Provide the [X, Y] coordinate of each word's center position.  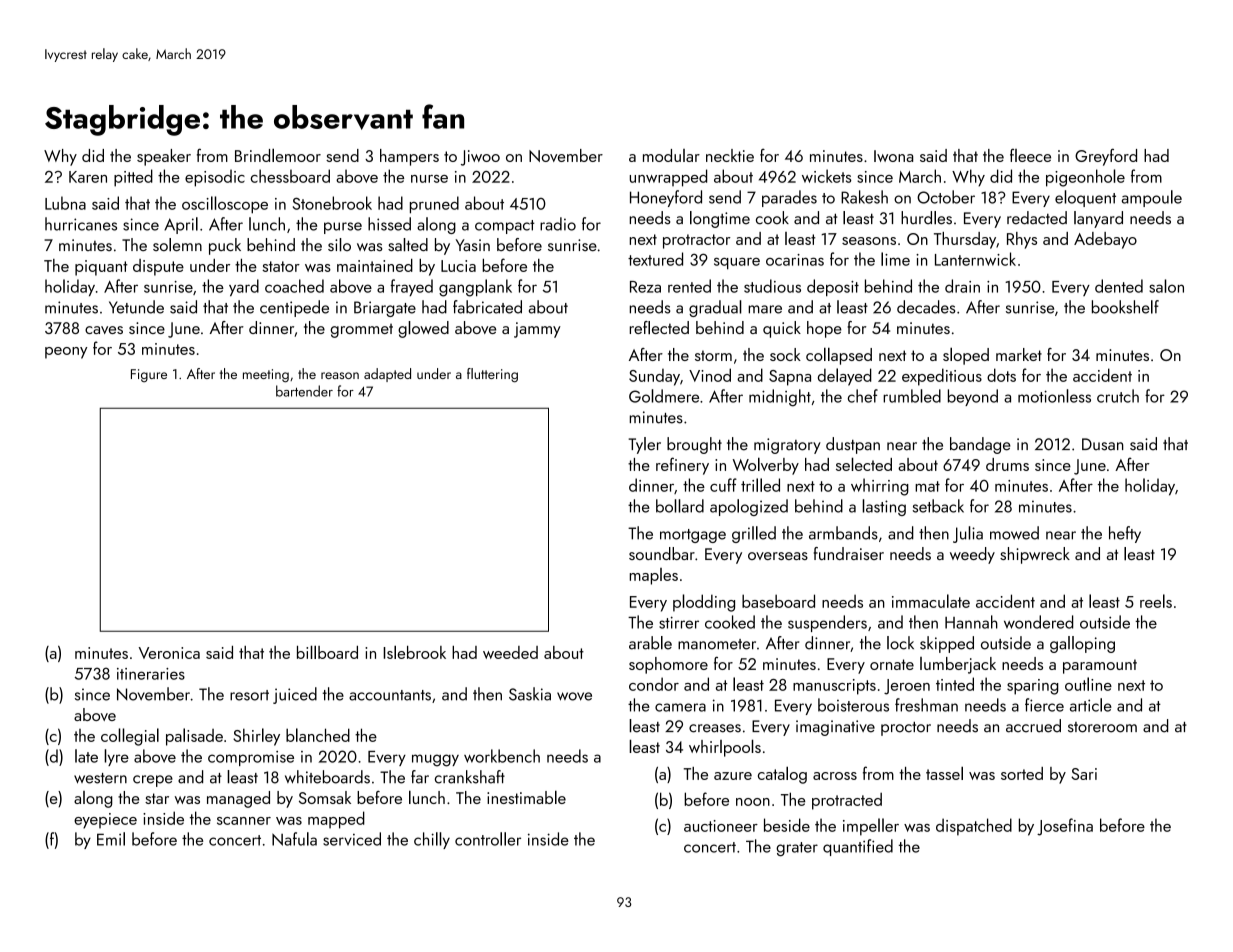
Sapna [790, 378]
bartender [304, 391]
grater [797, 849]
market [1019, 354]
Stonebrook [332, 203]
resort [249, 695]
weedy [972, 555]
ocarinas [795, 260]
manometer [717, 644]
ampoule [1152, 198]
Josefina [1065, 827]
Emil [111, 839]
